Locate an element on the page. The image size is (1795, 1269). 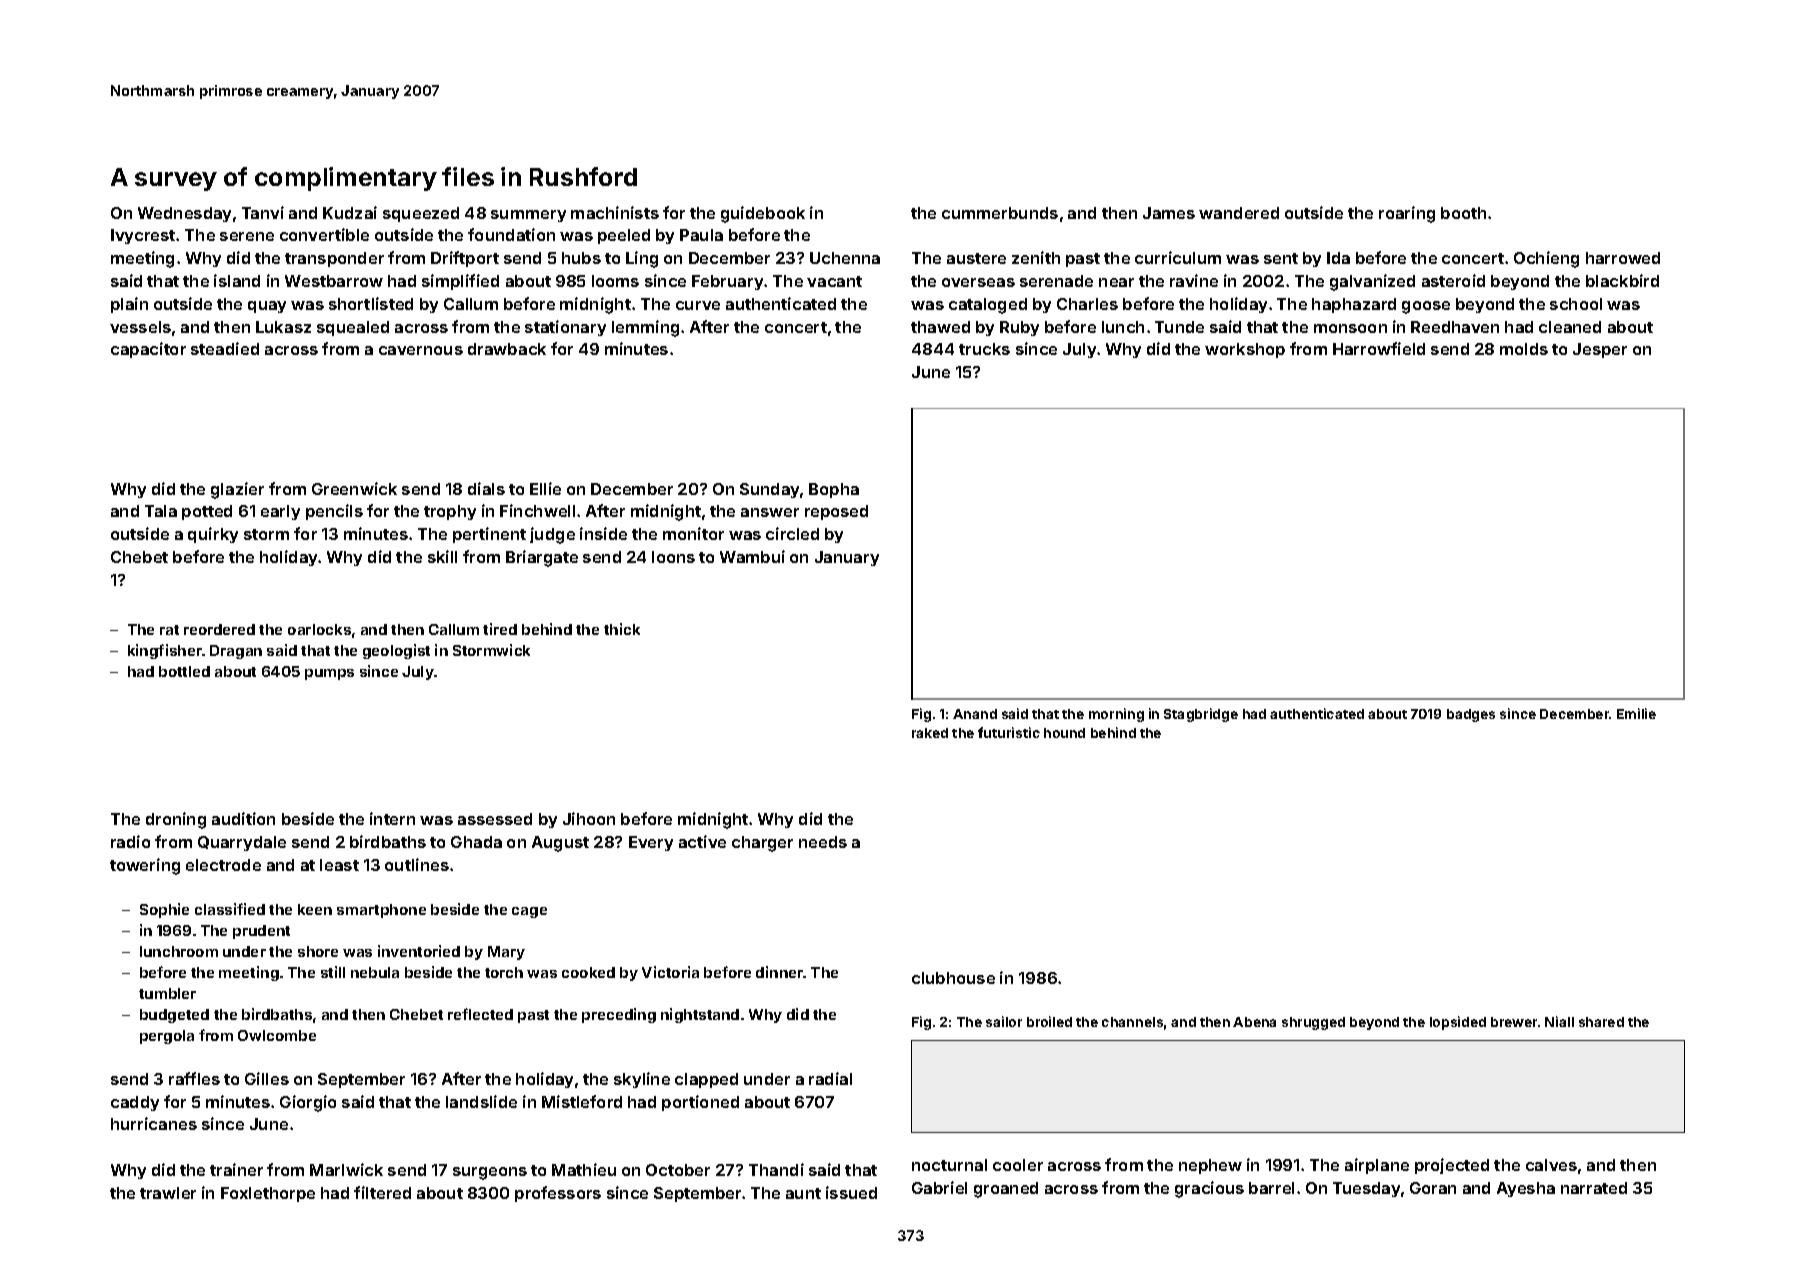
wandered is located at coordinates (1239, 213).
